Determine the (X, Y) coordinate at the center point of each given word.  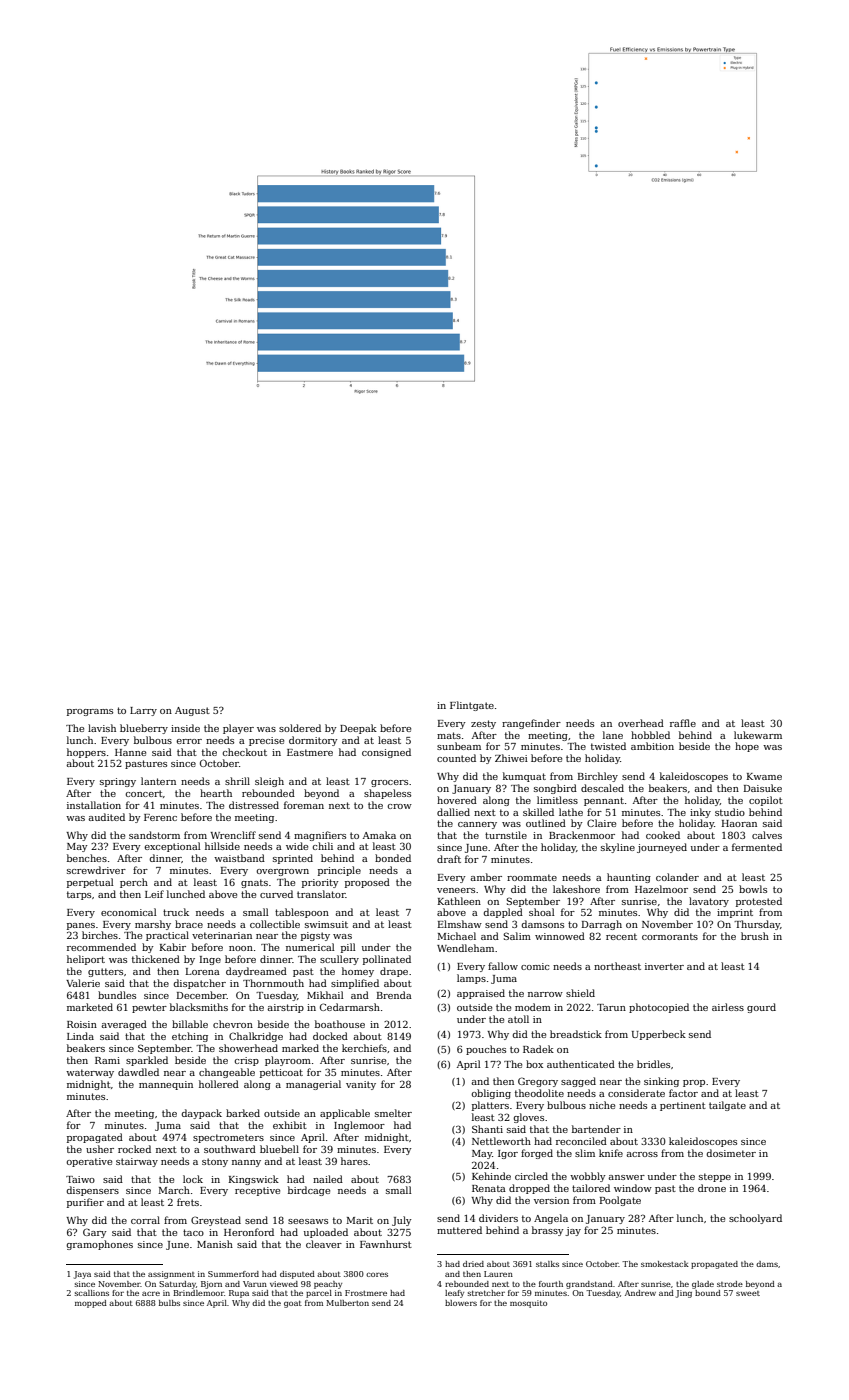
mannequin (166, 1085)
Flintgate (472, 706)
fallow (503, 966)
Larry (143, 711)
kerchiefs (364, 1048)
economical (129, 912)
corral (145, 1220)
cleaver (324, 1244)
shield (580, 993)
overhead (641, 723)
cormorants (670, 936)
